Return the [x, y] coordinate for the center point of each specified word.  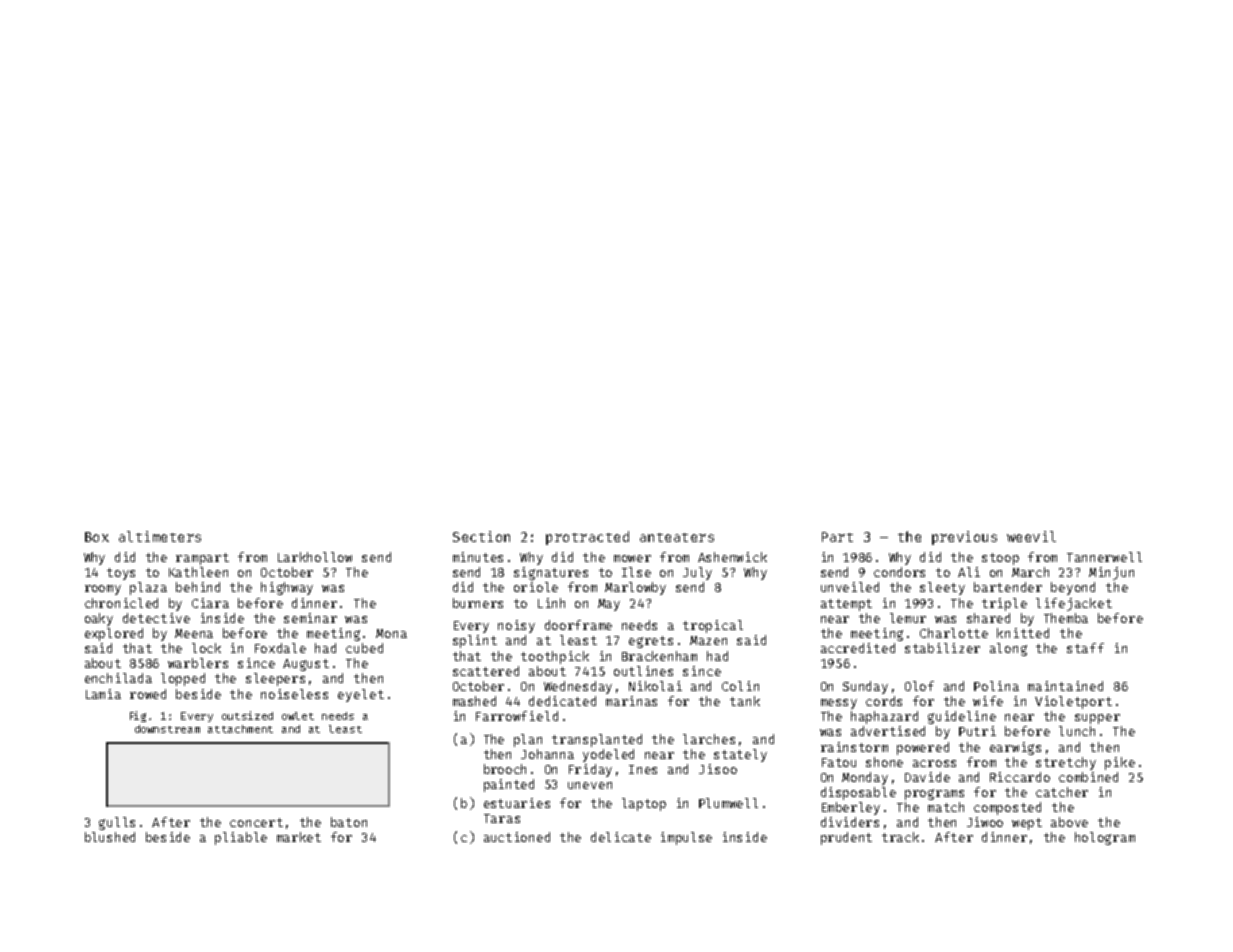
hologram [1105, 838]
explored [114, 634]
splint [475, 641]
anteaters [677, 537]
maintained [1065, 686]
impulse [686, 838]
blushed [110, 837]
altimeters [160, 536]
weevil [1031, 536]
